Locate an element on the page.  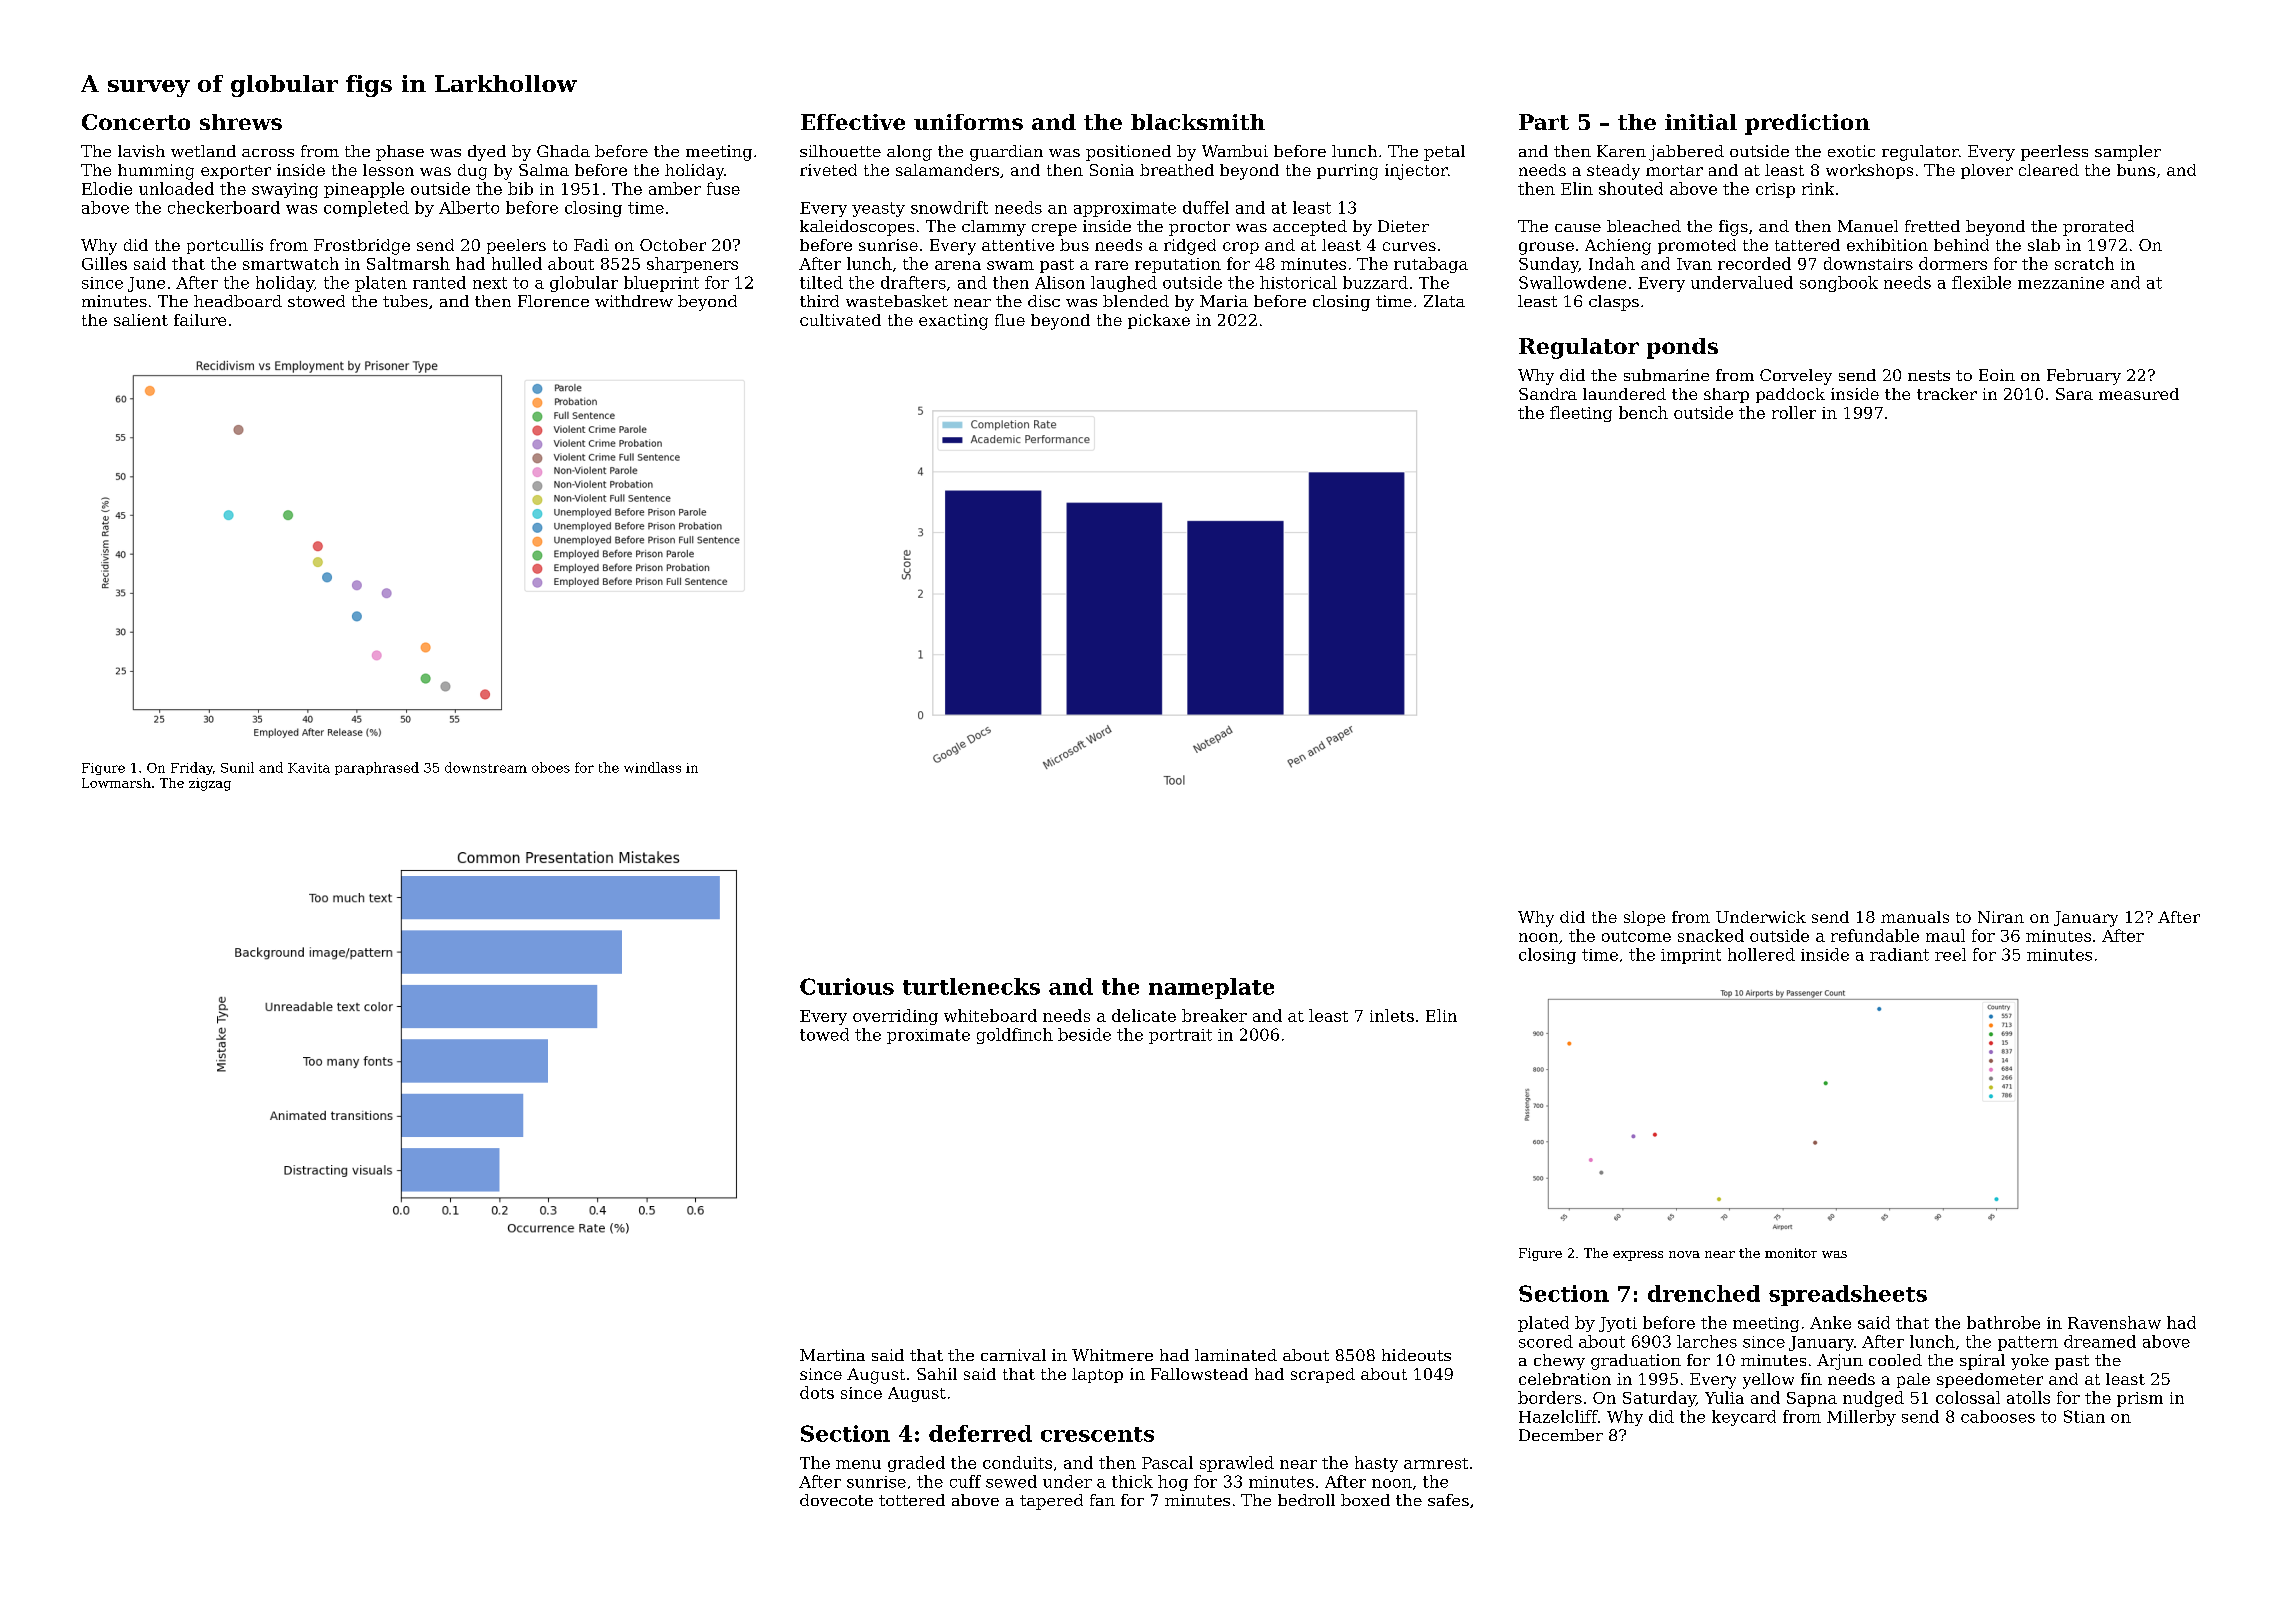
paraphrased is located at coordinates (377, 768).
